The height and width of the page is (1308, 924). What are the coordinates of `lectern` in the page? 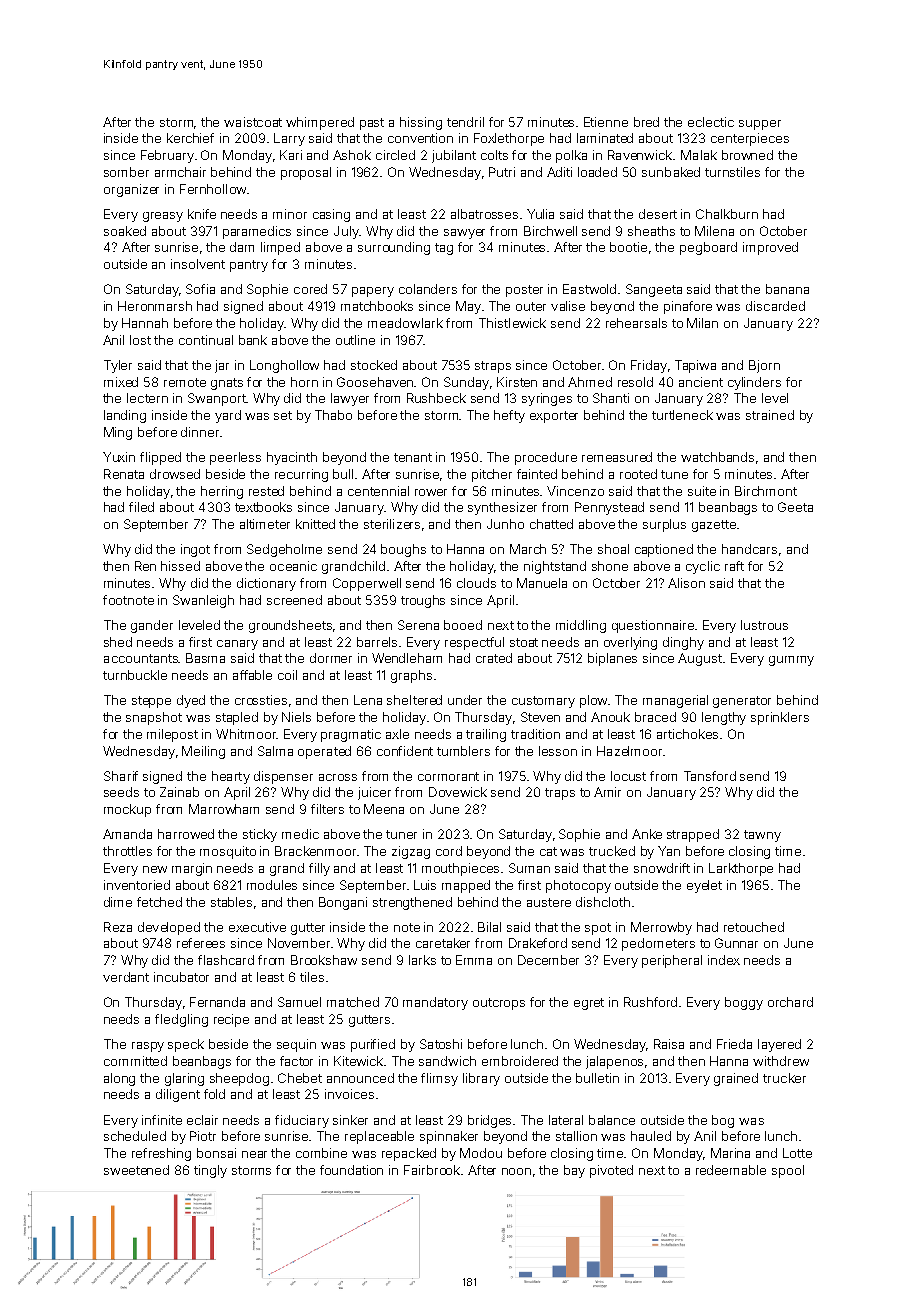 It's located at (147, 398).
